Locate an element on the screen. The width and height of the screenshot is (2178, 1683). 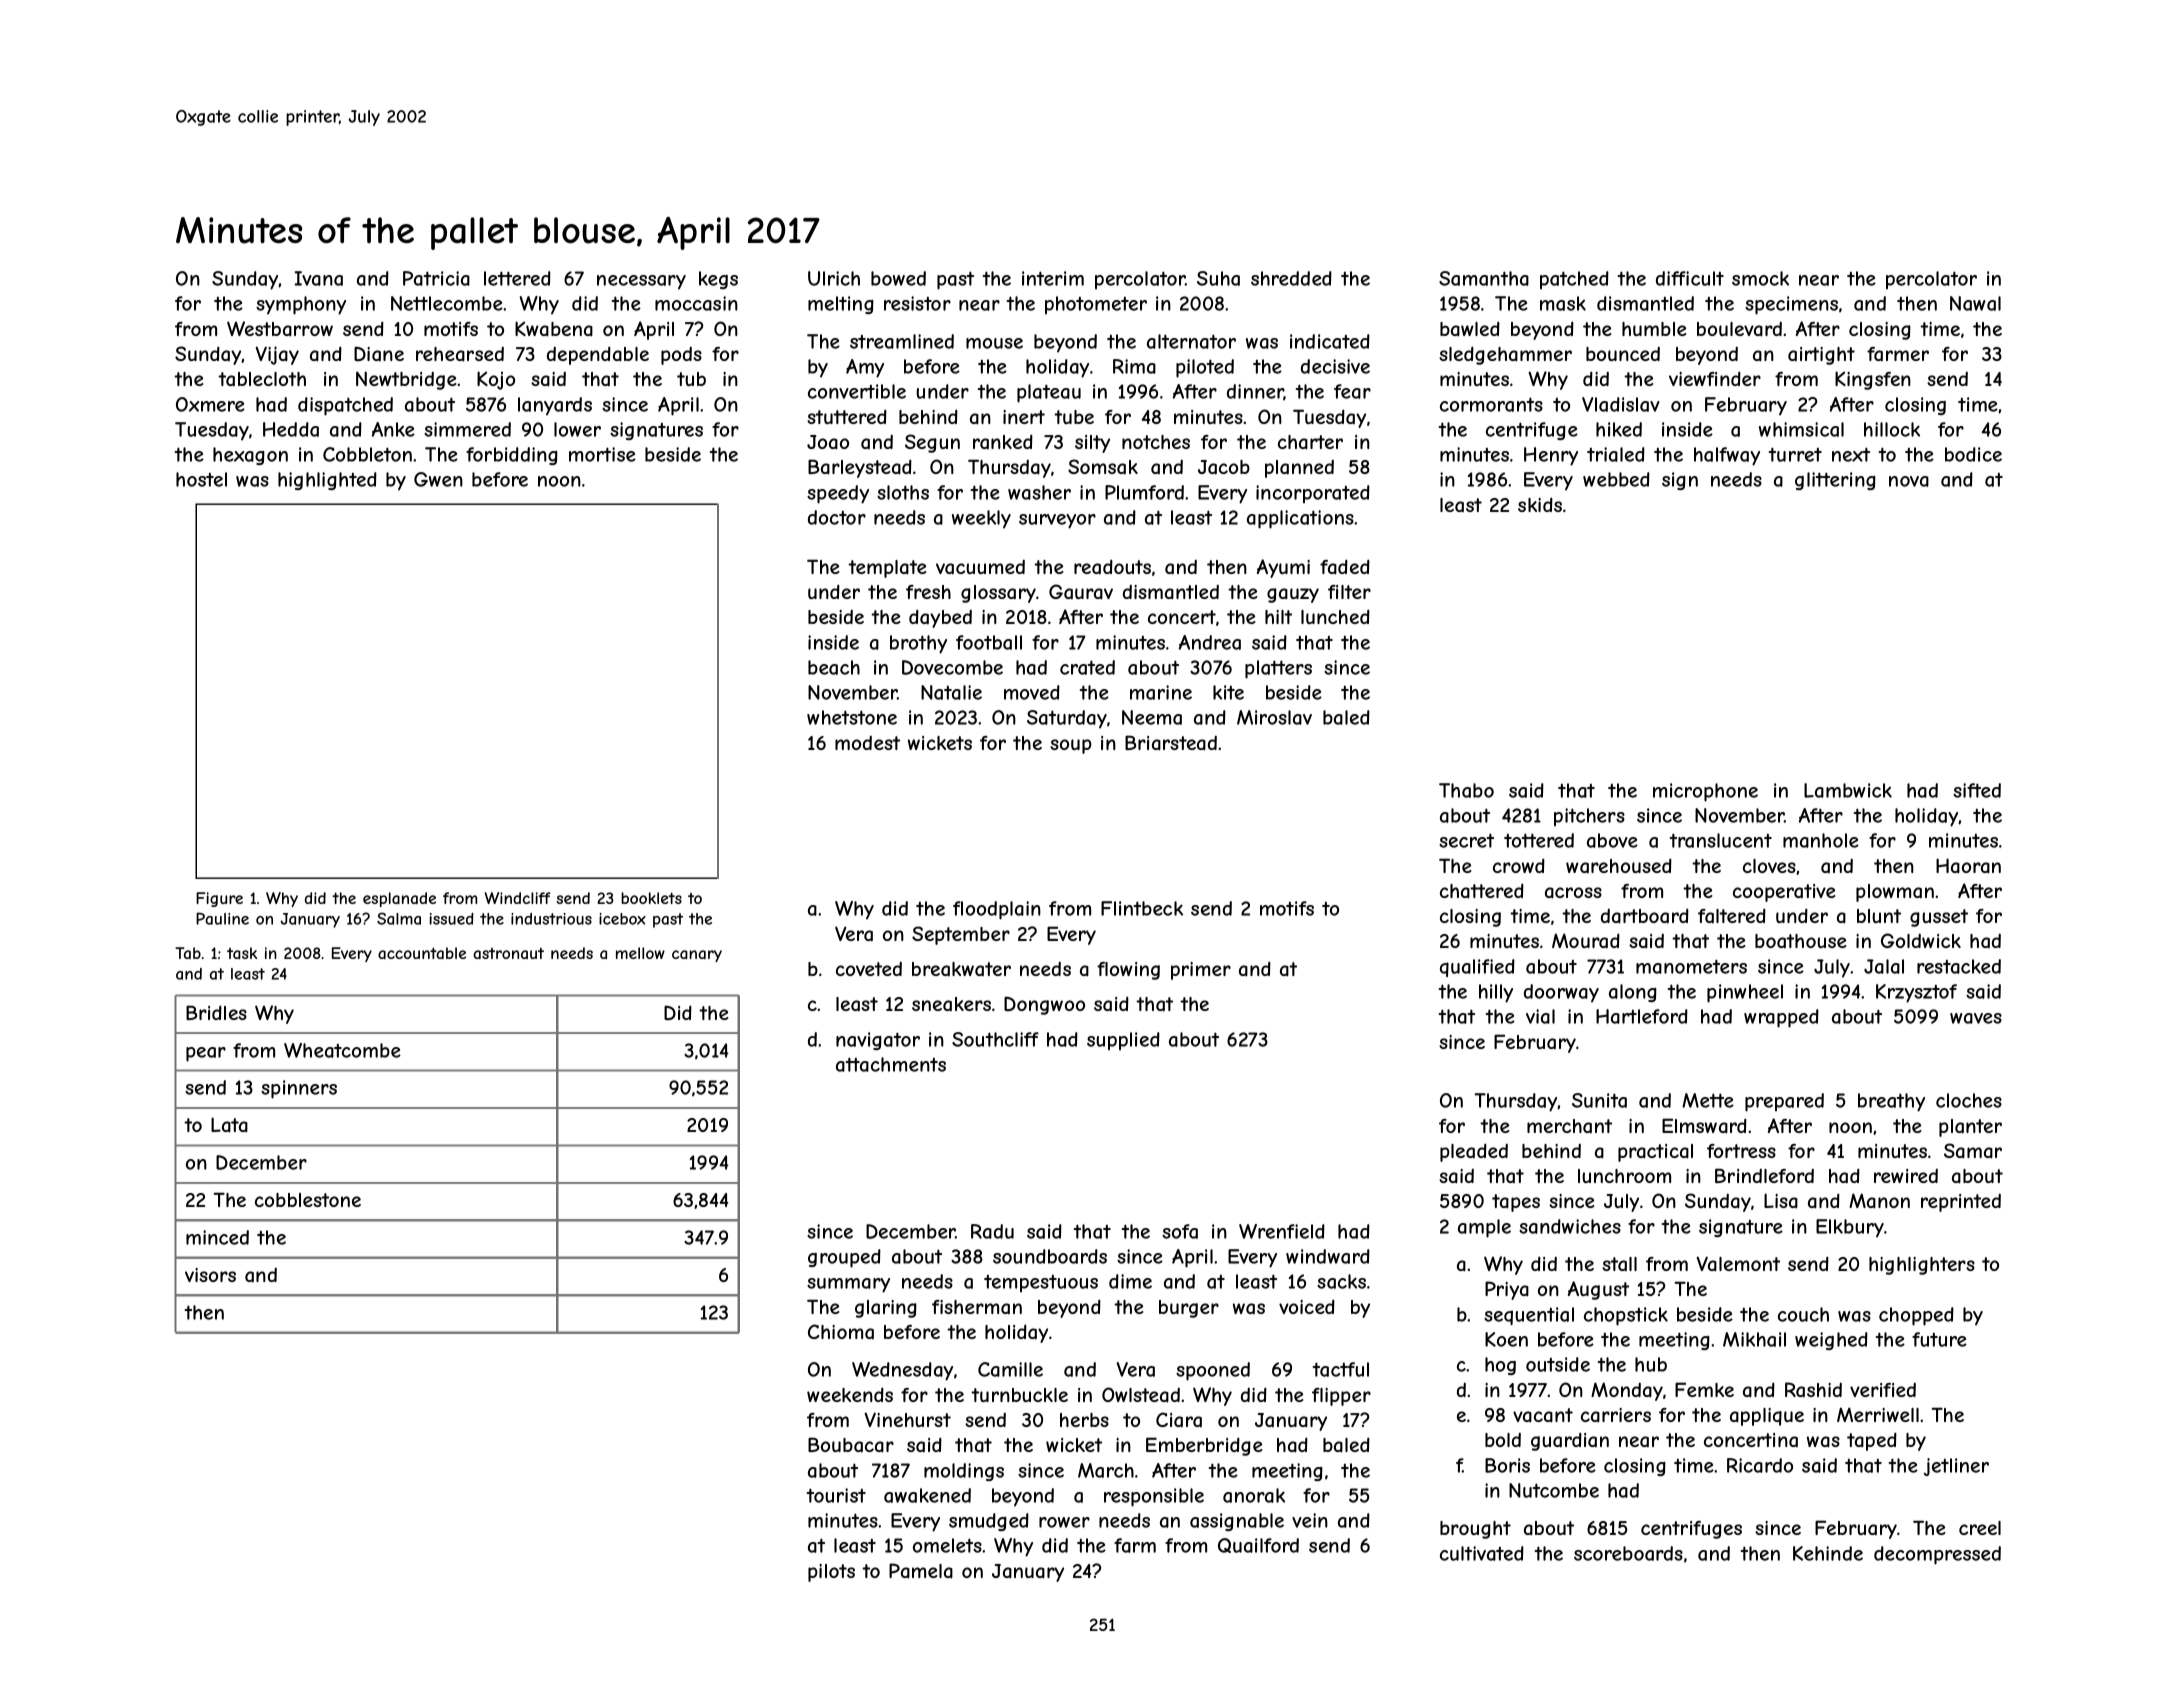
bold is located at coordinates (1503, 1440).
